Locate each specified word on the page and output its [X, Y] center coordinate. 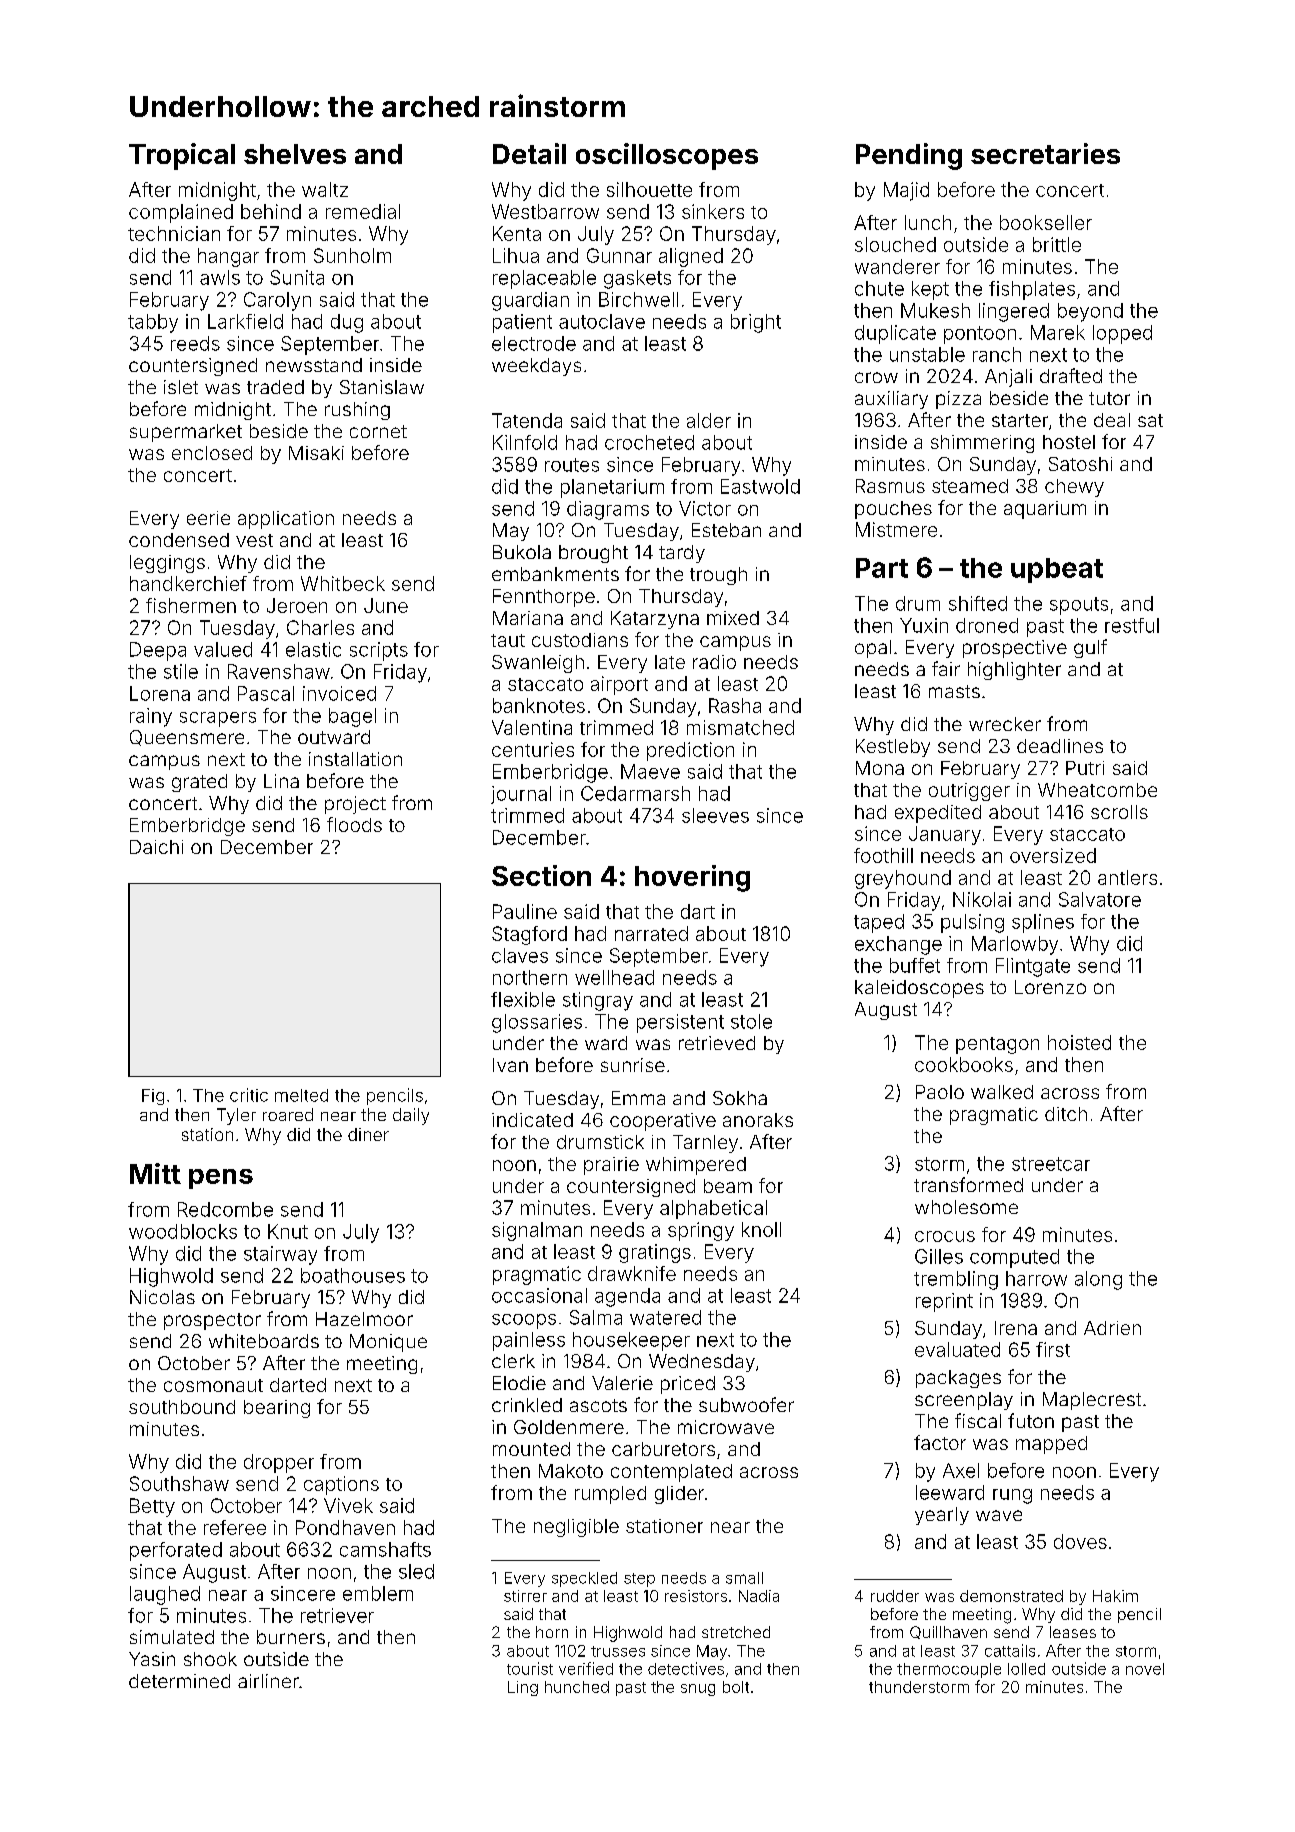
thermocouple [949, 1670]
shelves [295, 154]
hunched [577, 1687]
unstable [927, 354]
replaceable [544, 279]
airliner [268, 1681]
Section [541, 875]
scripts [379, 651]
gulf [1090, 648]
